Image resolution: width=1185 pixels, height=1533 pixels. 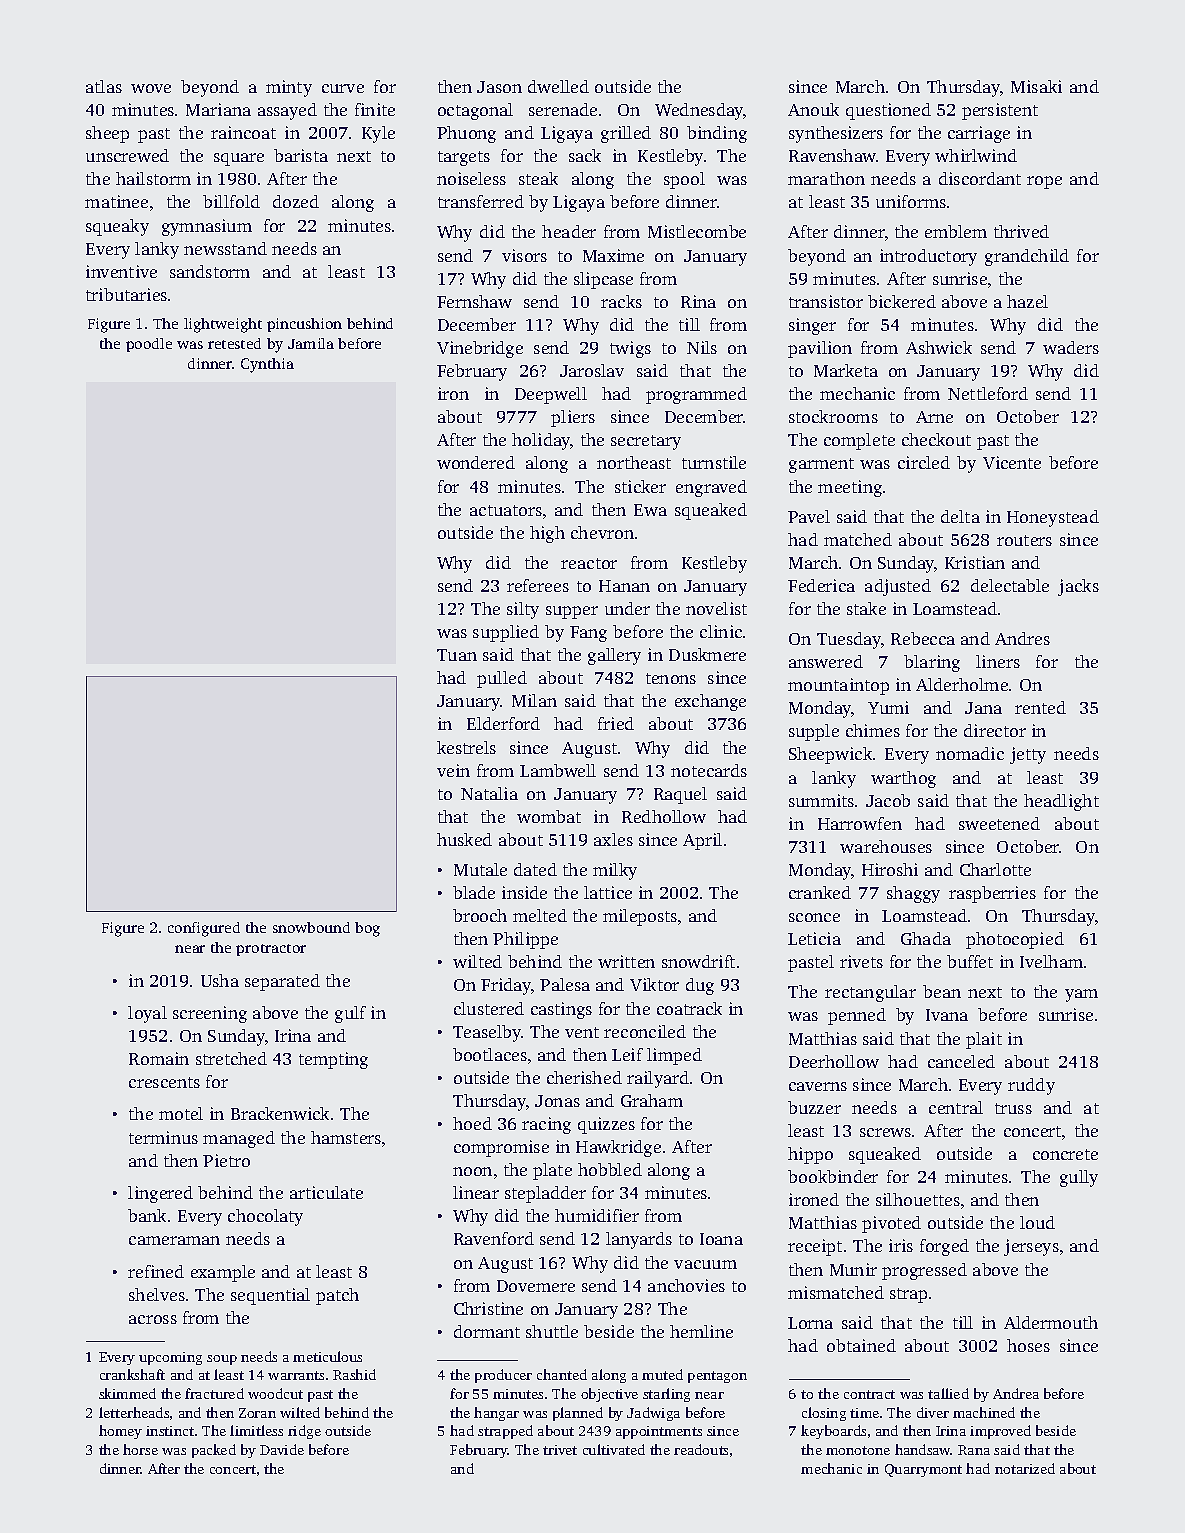 I want to click on loyal, so click(x=147, y=1014).
